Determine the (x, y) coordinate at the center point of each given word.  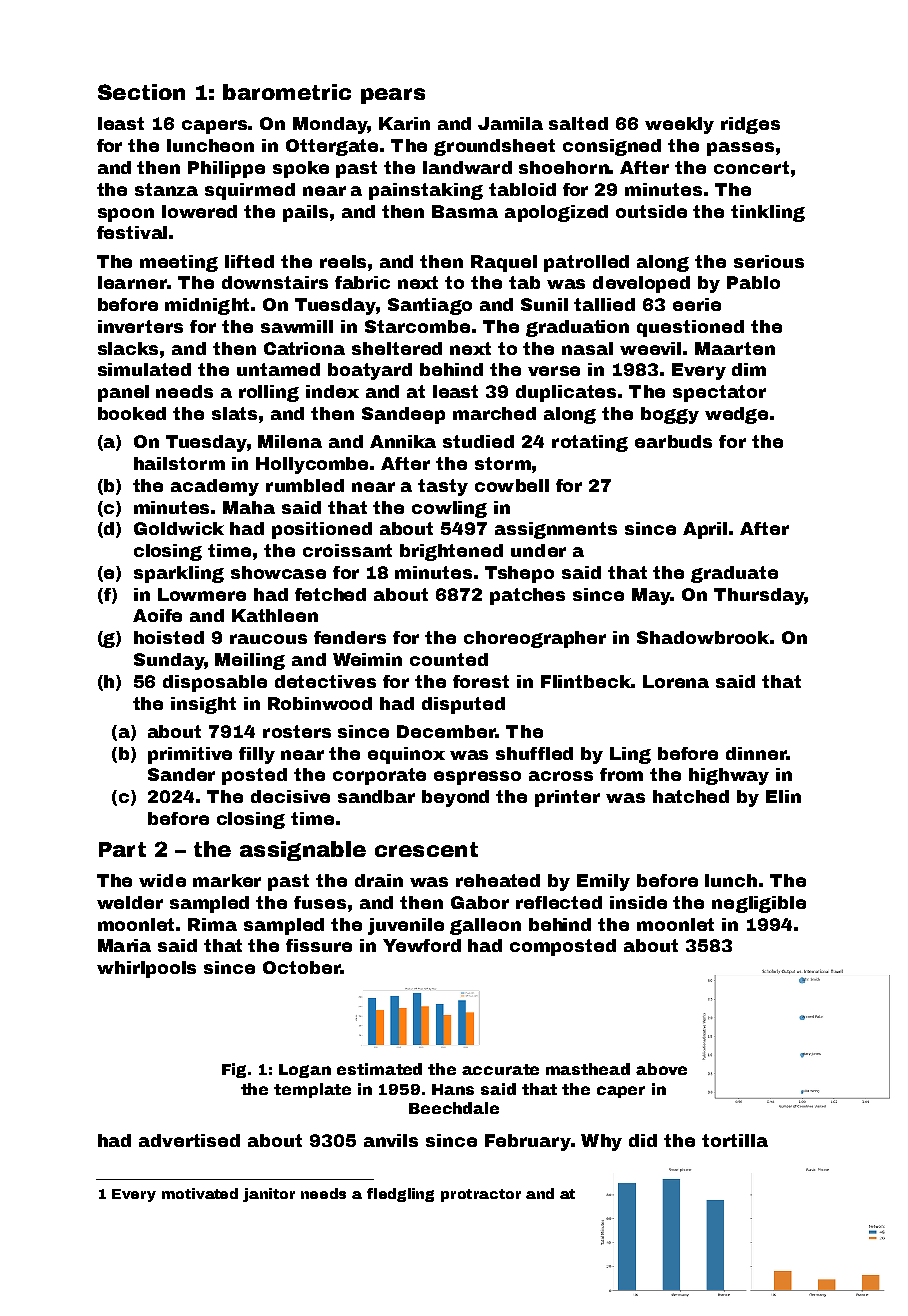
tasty (443, 487)
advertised (189, 1140)
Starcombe (417, 326)
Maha (249, 507)
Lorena (676, 681)
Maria (124, 945)
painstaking (426, 191)
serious (769, 261)
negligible (759, 904)
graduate (734, 574)
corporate (379, 776)
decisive (290, 796)
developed (641, 284)
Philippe (226, 169)
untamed (278, 369)
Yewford (422, 945)
